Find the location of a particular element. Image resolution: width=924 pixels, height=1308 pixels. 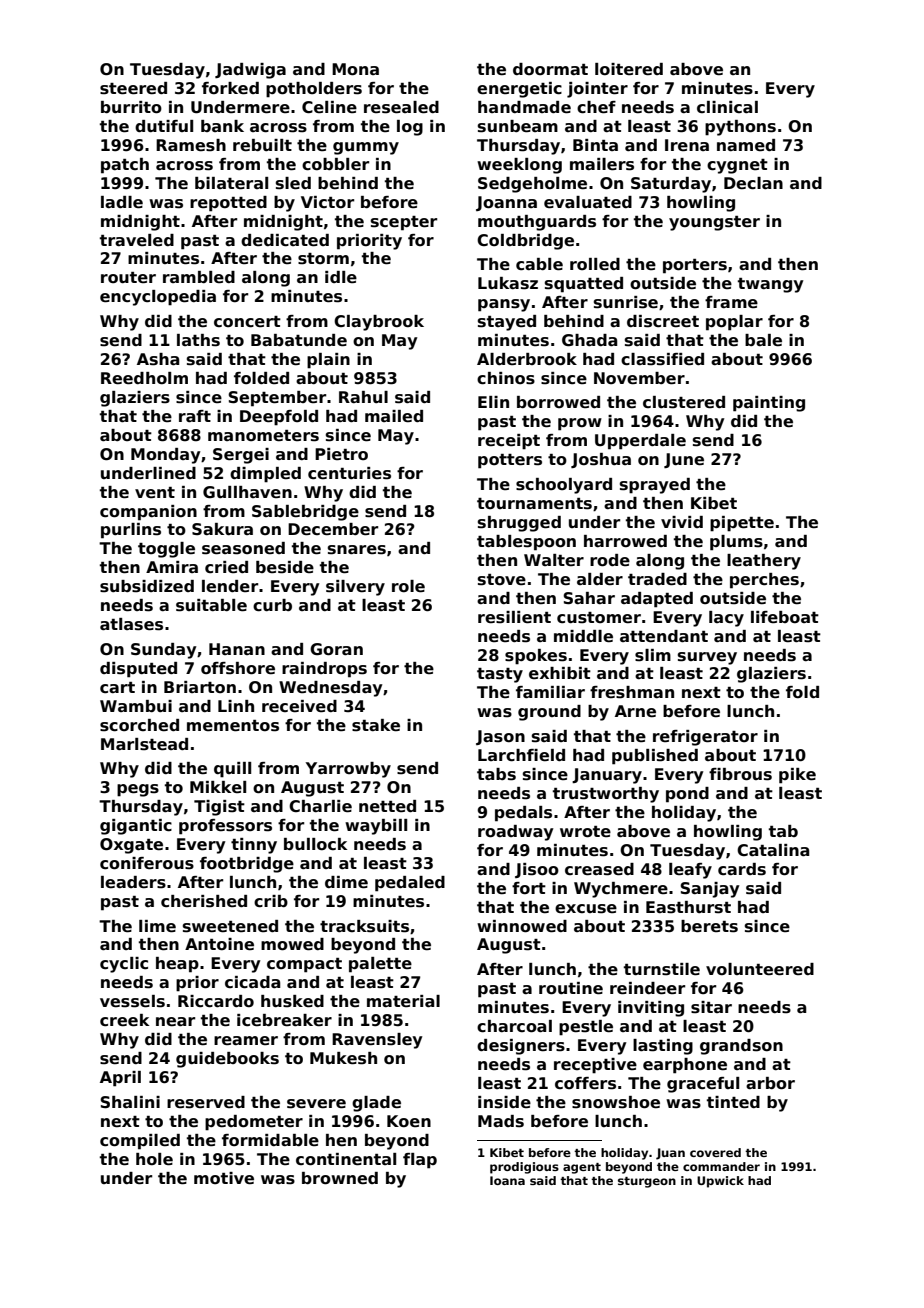

flap is located at coordinates (420, 1161).
